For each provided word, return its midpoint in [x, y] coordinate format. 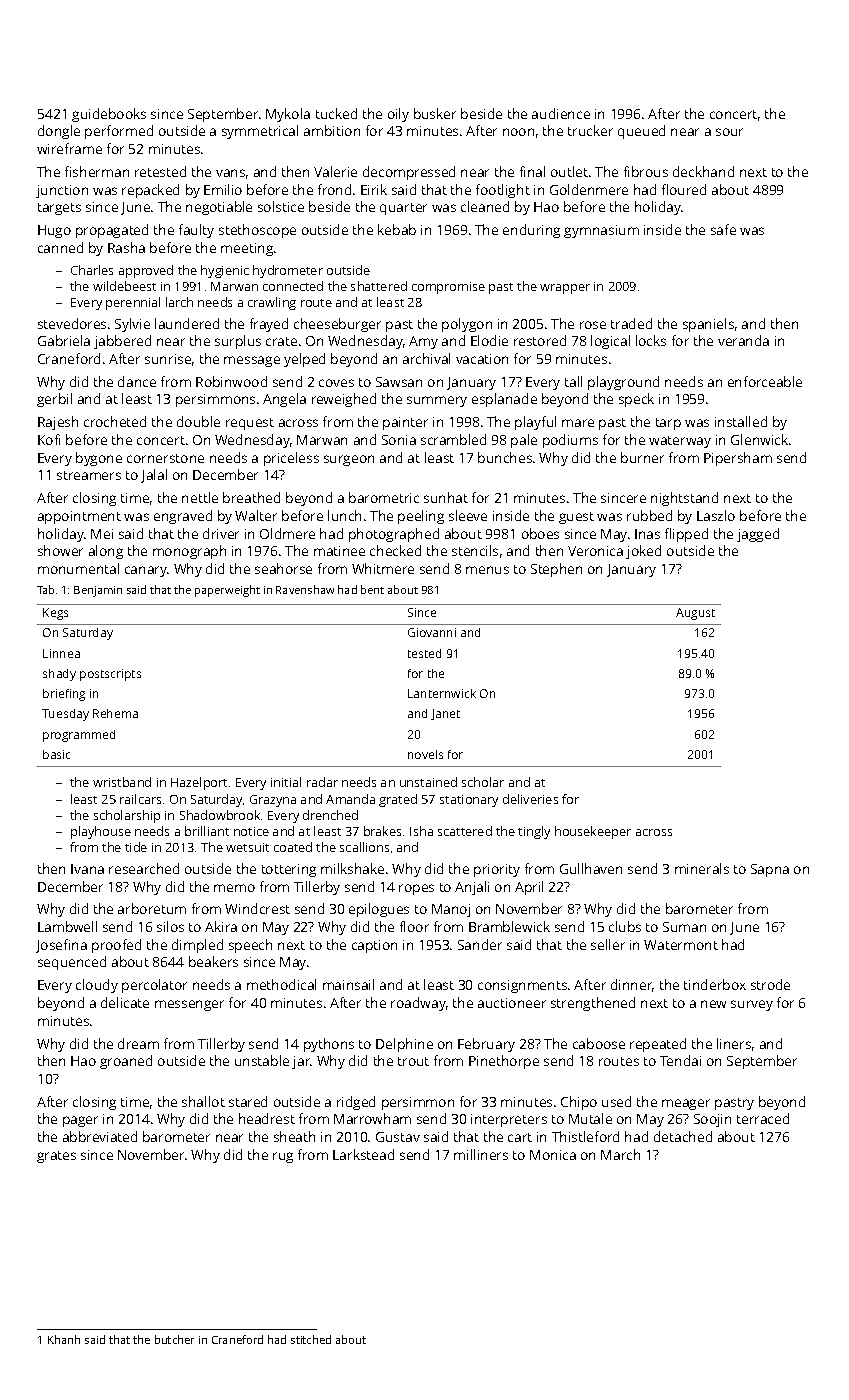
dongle [59, 132]
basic [56, 754]
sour [729, 132]
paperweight [227, 591]
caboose [599, 1043]
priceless [291, 459]
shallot [203, 1101]
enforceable [765, 381]
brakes [382, 831]
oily [398, 115]
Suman [684, 927]
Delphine [404, 1045]
